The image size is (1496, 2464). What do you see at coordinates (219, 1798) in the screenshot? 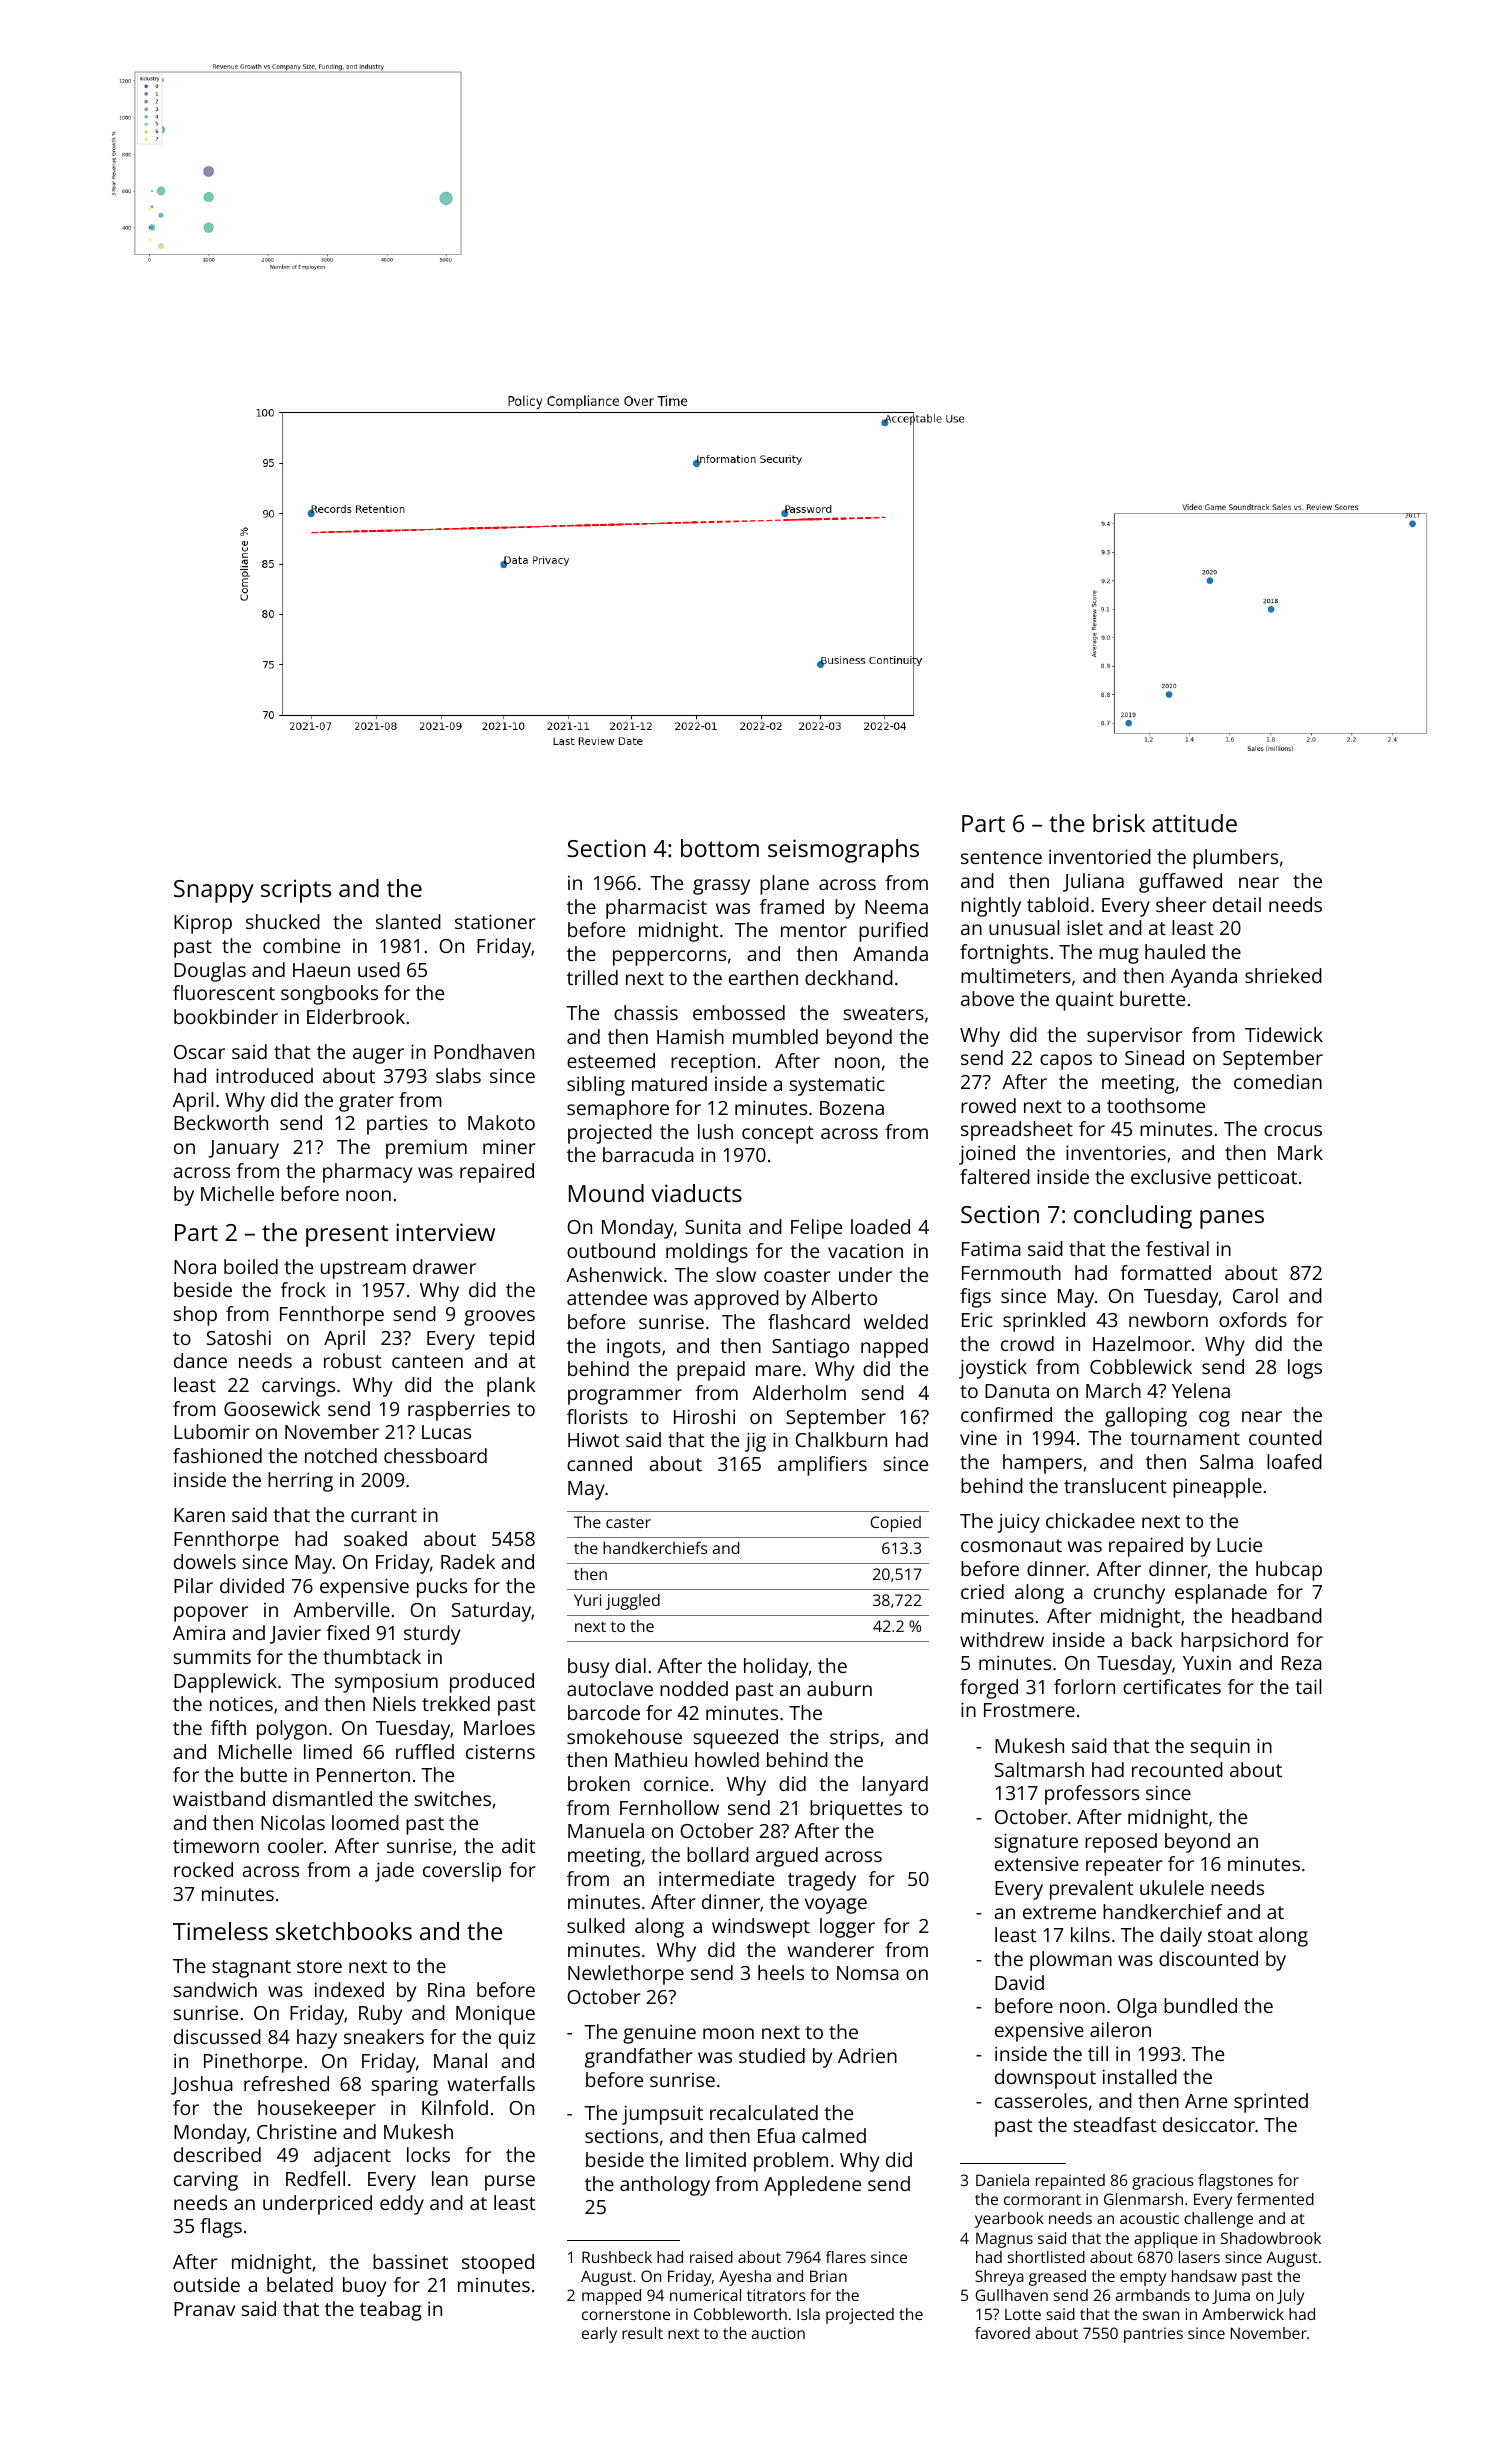
I see `waistband` at bounding box center [219, 1798].
